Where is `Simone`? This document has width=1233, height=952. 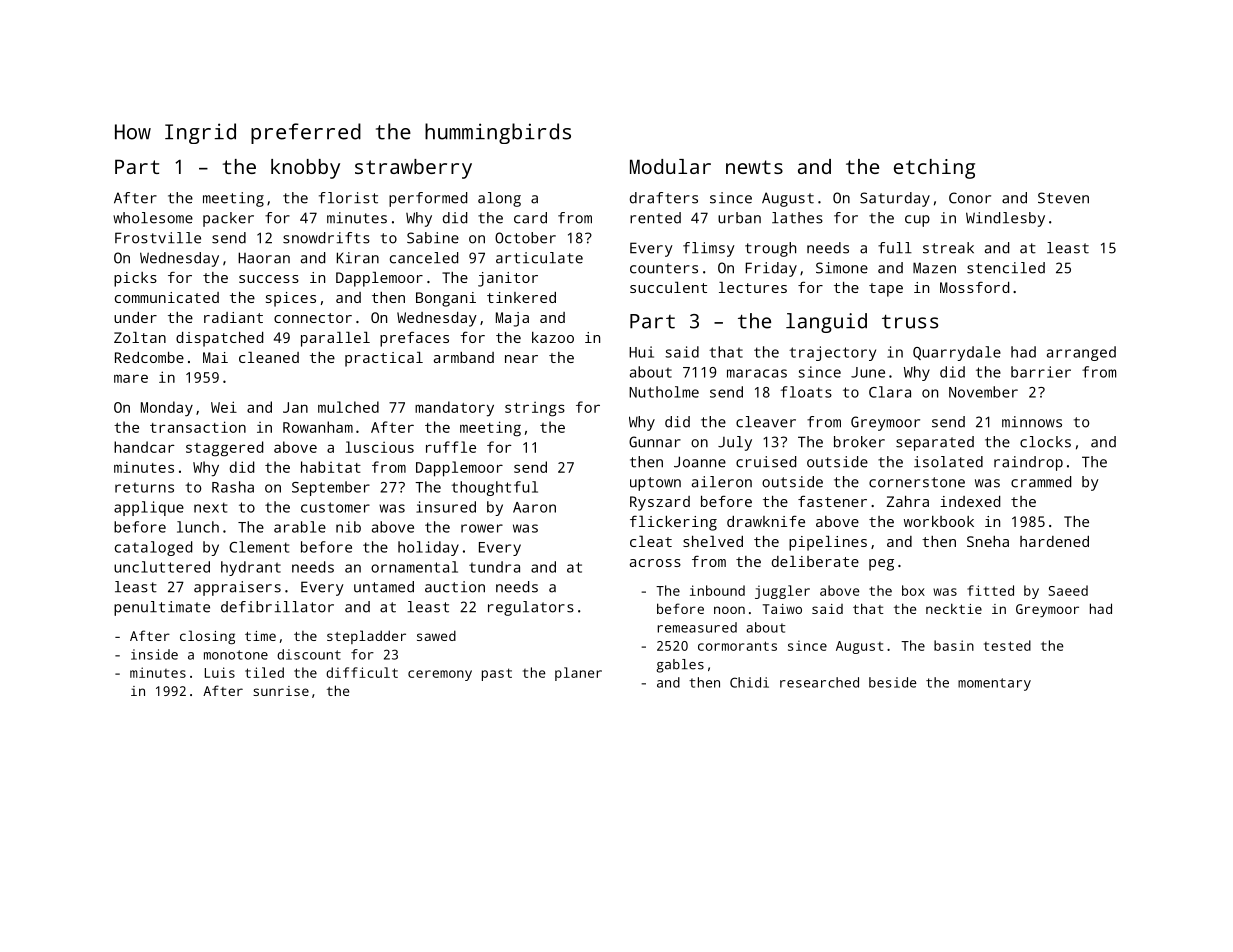 Simone is located at coordinates (842, 268).
